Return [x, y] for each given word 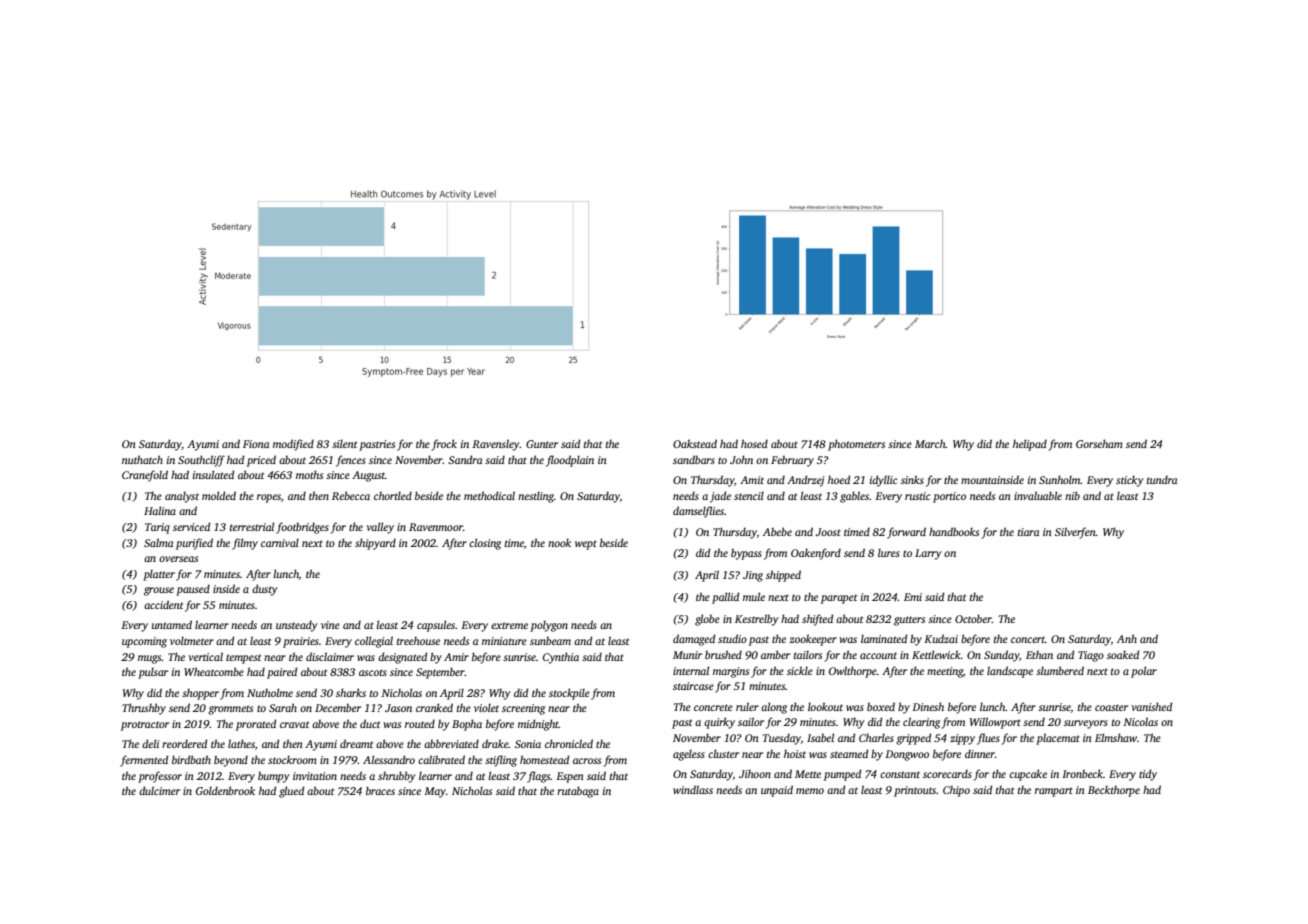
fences [351, 461]
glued [291, 792]
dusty [265, 590]
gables [854, 497]
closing [485, 544]
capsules [436, 626]
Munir [687, 655]
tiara [1028, 532]
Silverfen [1075, 533]
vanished [1151, 706]
